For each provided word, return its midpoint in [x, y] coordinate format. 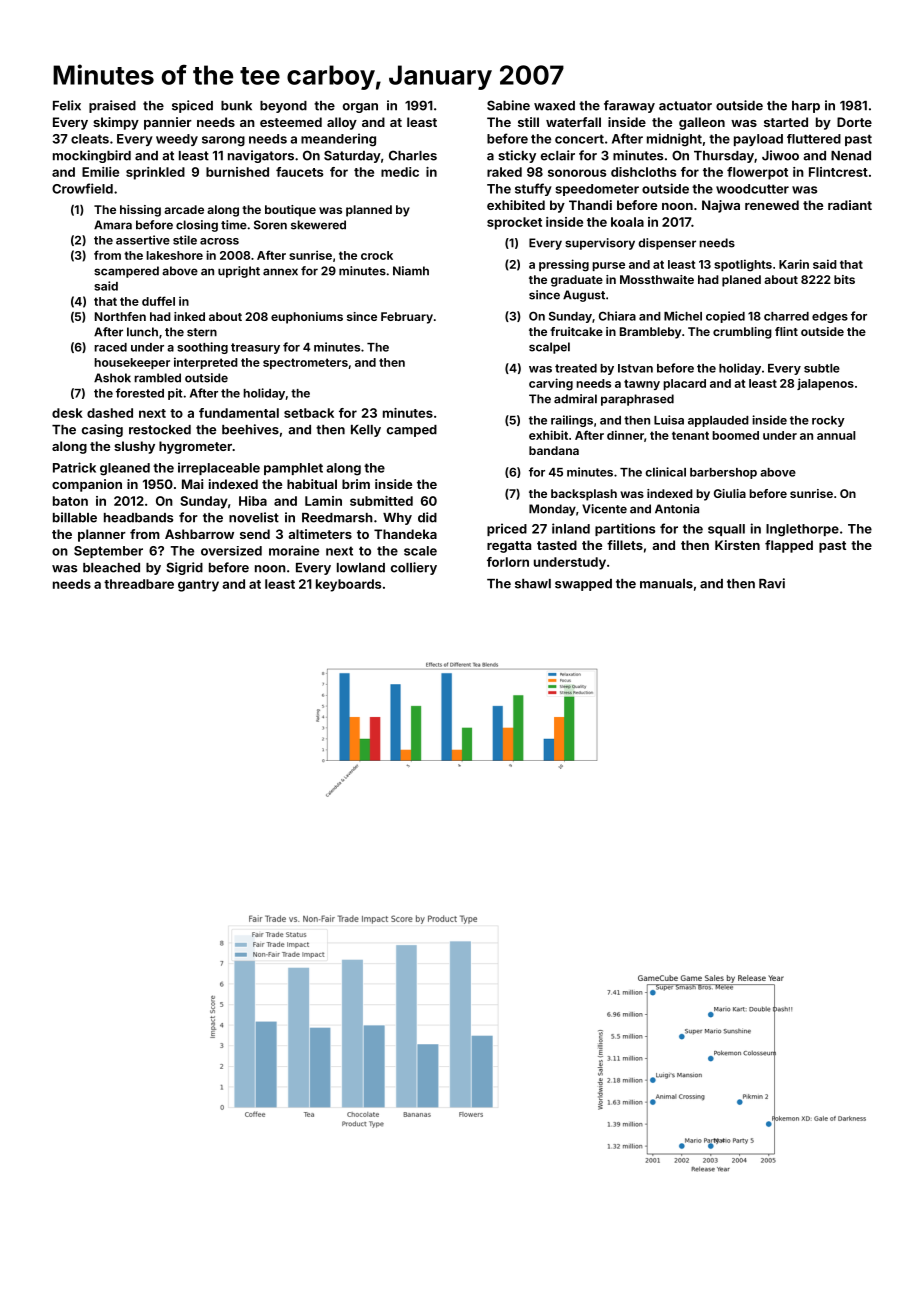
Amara [113, 225]
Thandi [590, 205]
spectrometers [305, 363]
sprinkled [155, 173]
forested [140, 393]
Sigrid [184, 568]
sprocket [514, 223]
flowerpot [757, 173]
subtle [822, 368]
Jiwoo [780, 155]
